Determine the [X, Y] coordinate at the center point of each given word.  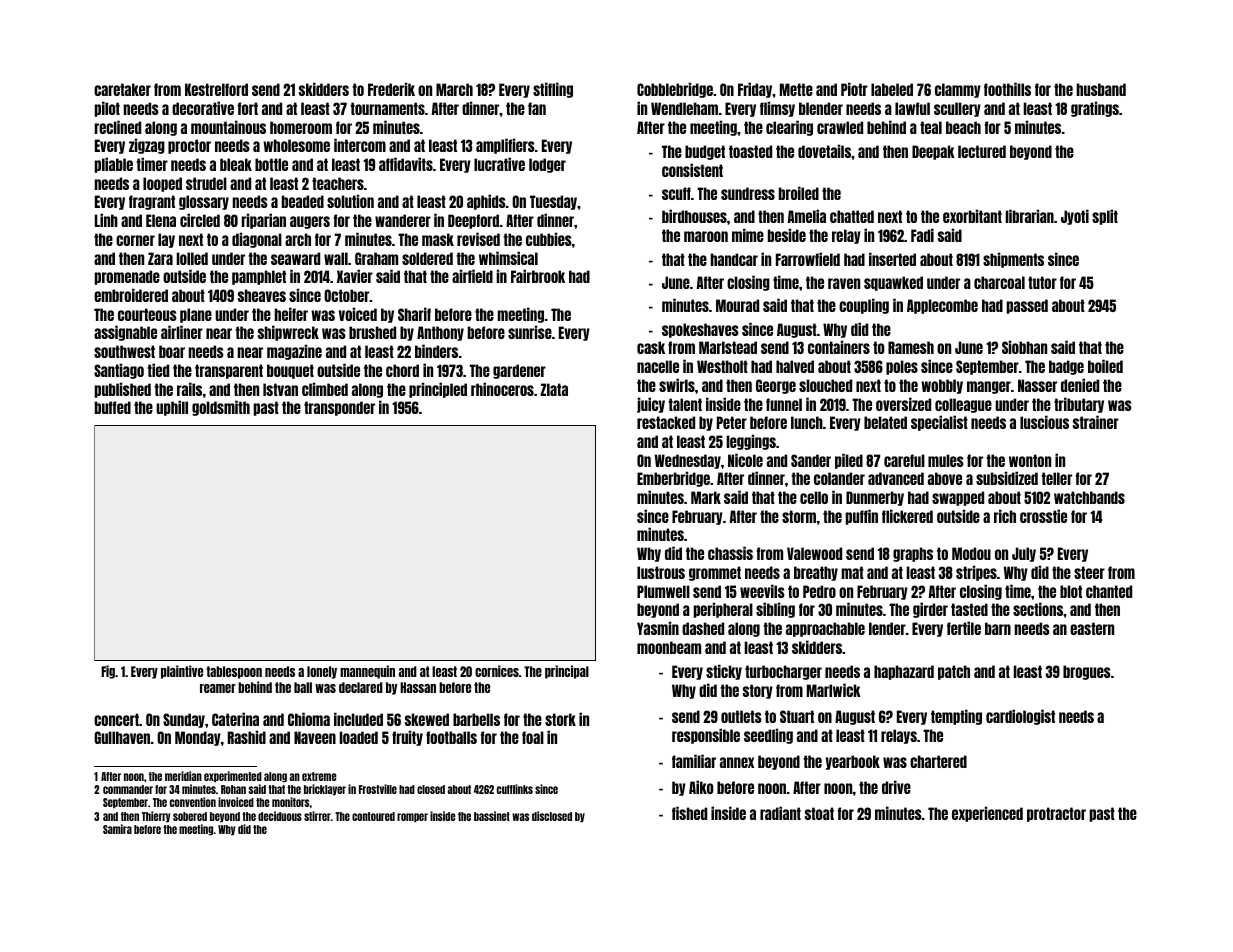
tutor [1042, 282]
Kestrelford [216, 89]
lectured [982, 151]
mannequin [367, 672]
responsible [706, 736]
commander [128, 789]
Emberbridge [673, 479]
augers [310, 222]
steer [1089, 572]
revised [478, 239]
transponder [339, 408]
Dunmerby [875, 498]
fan [537, 108]
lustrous [661, 572]
